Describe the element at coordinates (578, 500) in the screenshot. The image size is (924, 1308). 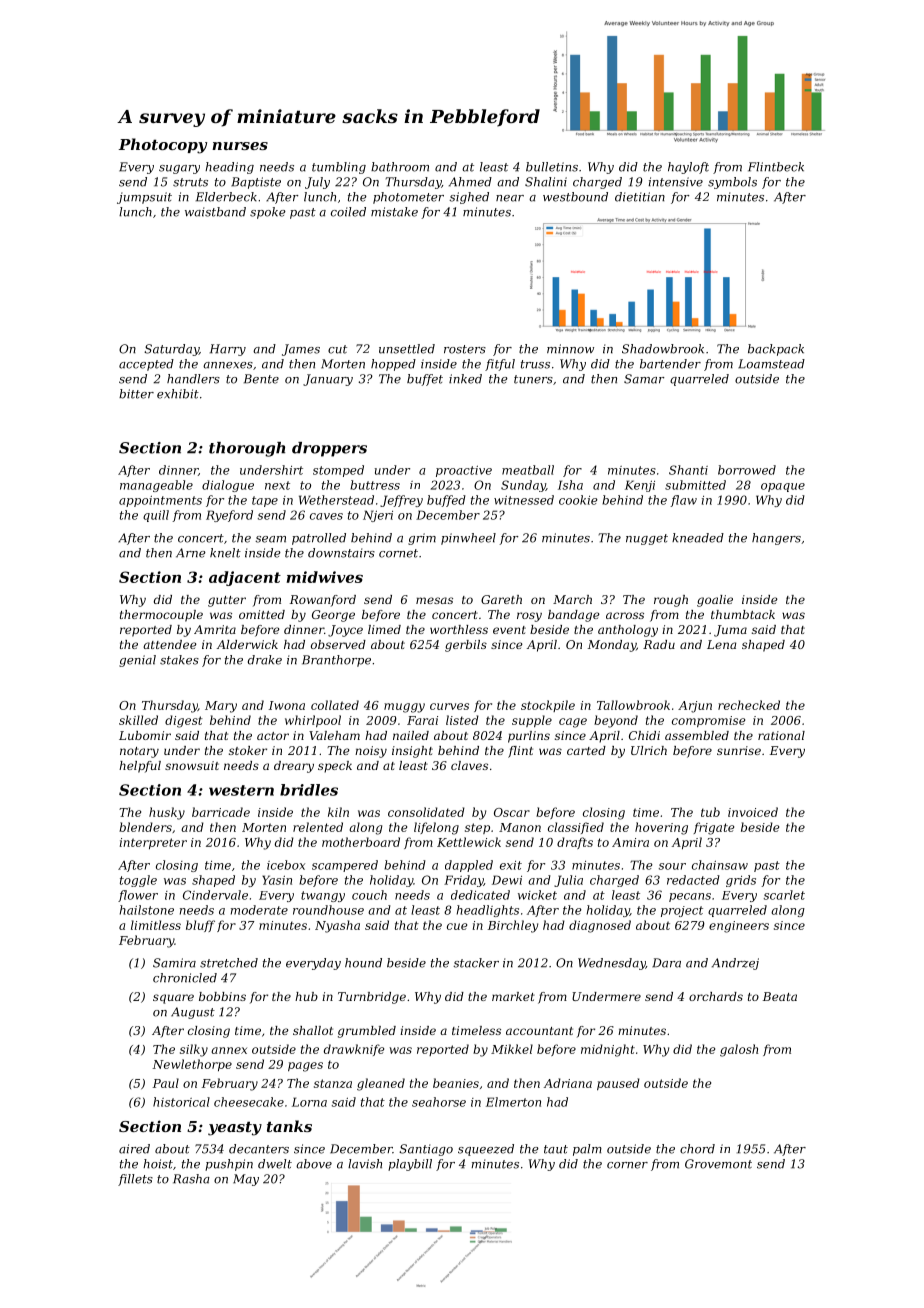
I see `cookie` at that location.
